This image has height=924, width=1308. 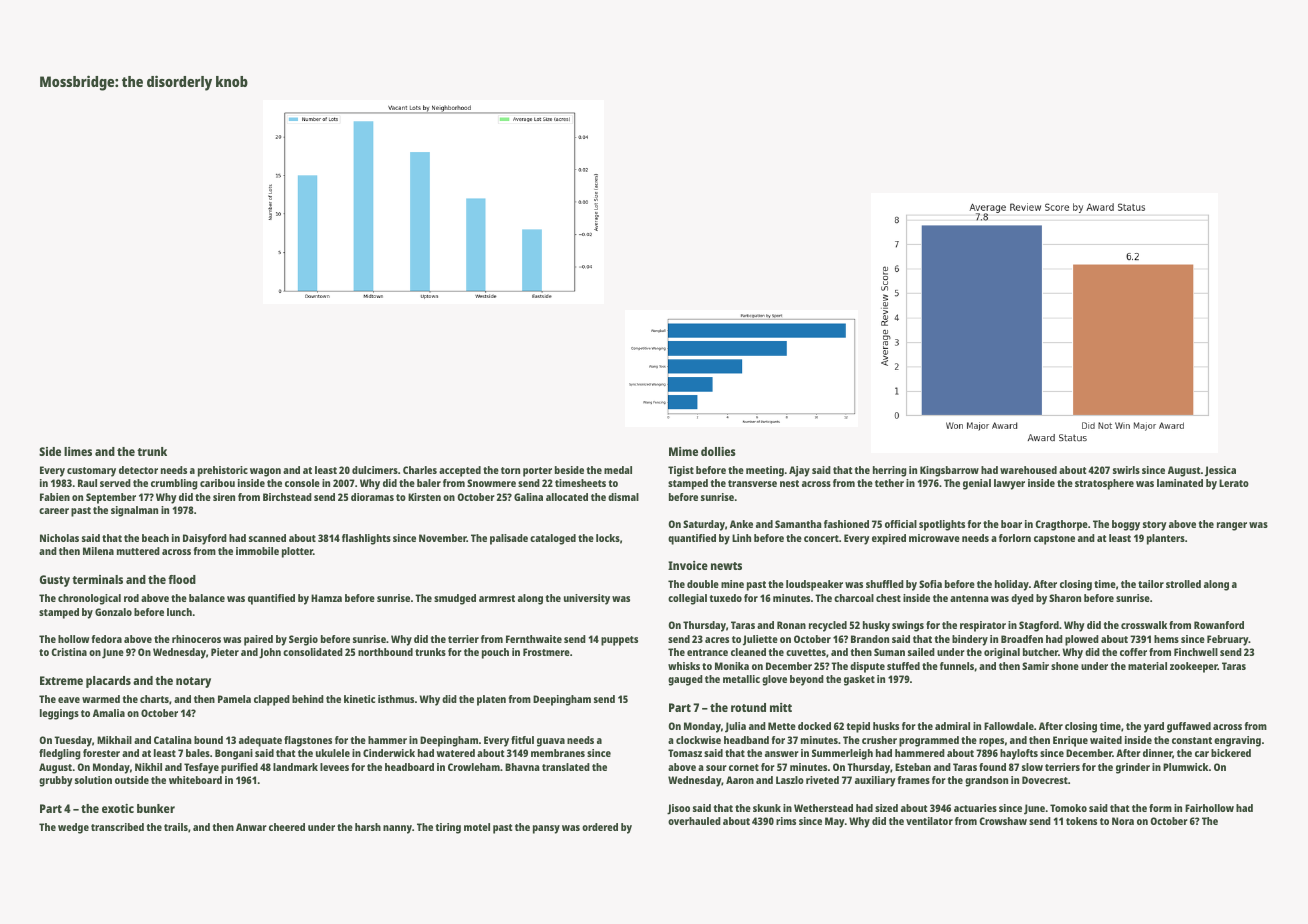 I want to click on Finchwell, so click(x=1196, y=652).
